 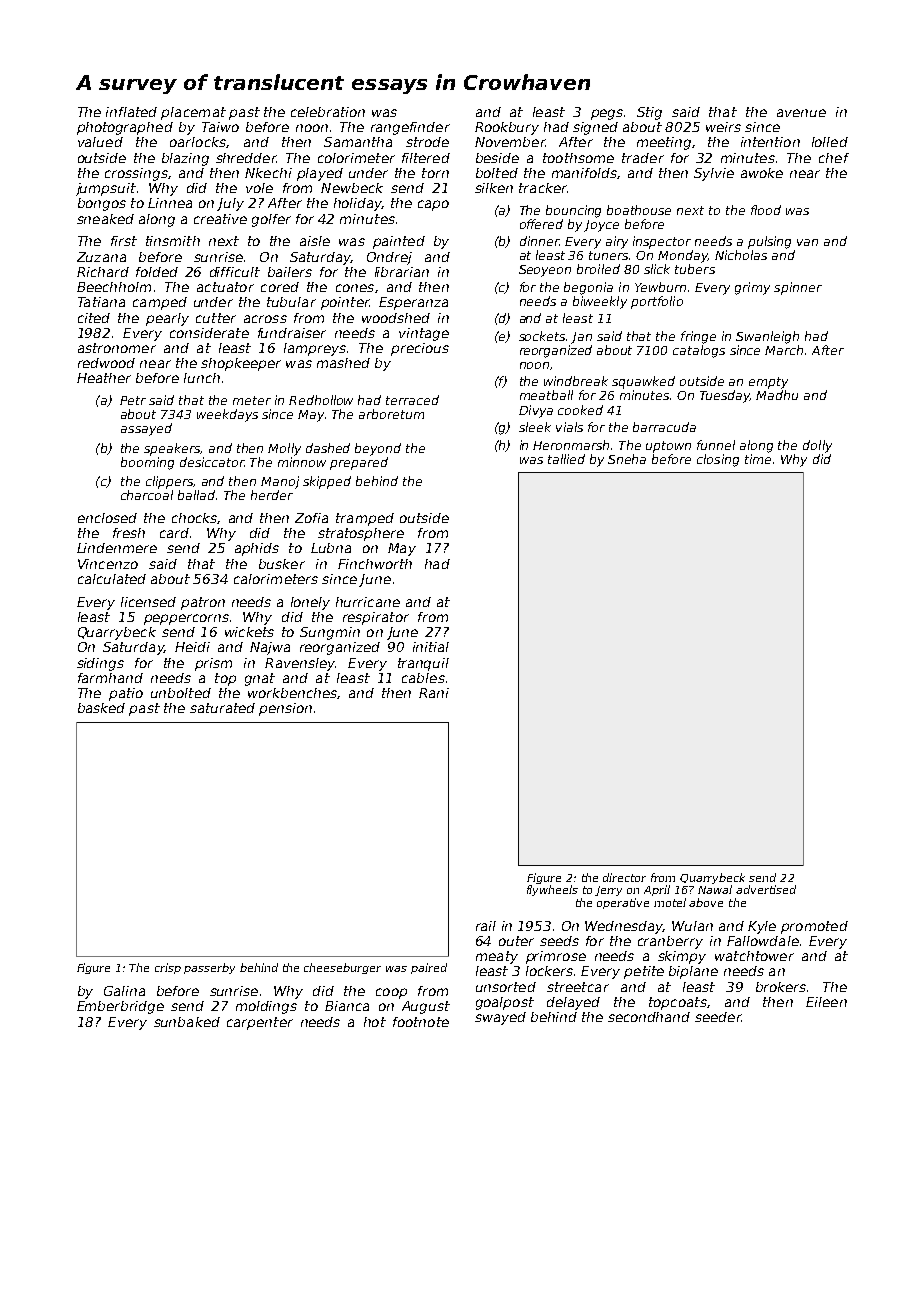 What do you see at coordinates (500, 1018) in the screenshot?
I see `swayed` at bounding box center [500, 1018].
